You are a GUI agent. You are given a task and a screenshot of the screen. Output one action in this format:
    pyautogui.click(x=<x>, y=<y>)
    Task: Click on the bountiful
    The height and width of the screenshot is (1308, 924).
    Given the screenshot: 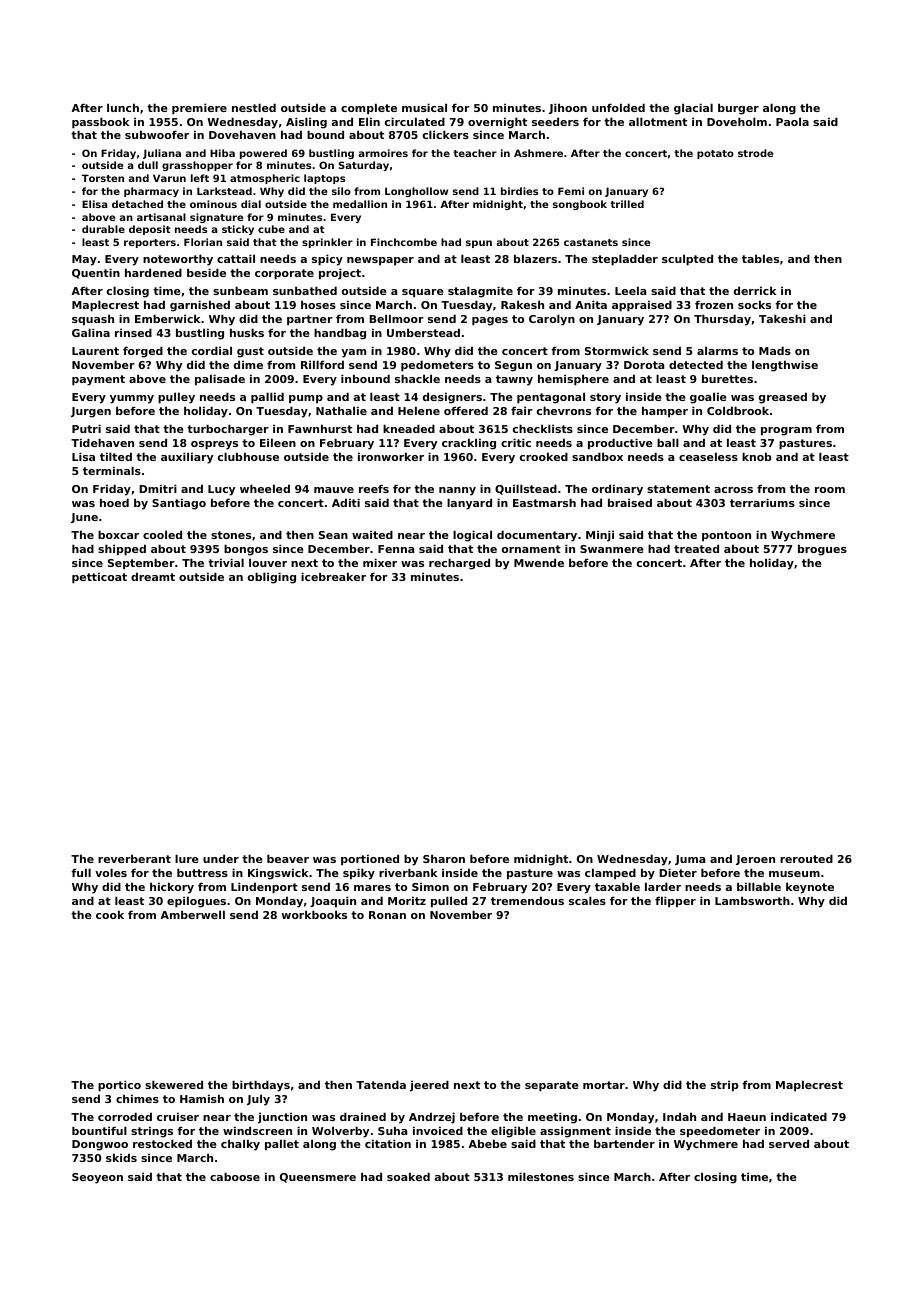 What is the action you would take?
    pyautogui.click(x=99, y=1130)
